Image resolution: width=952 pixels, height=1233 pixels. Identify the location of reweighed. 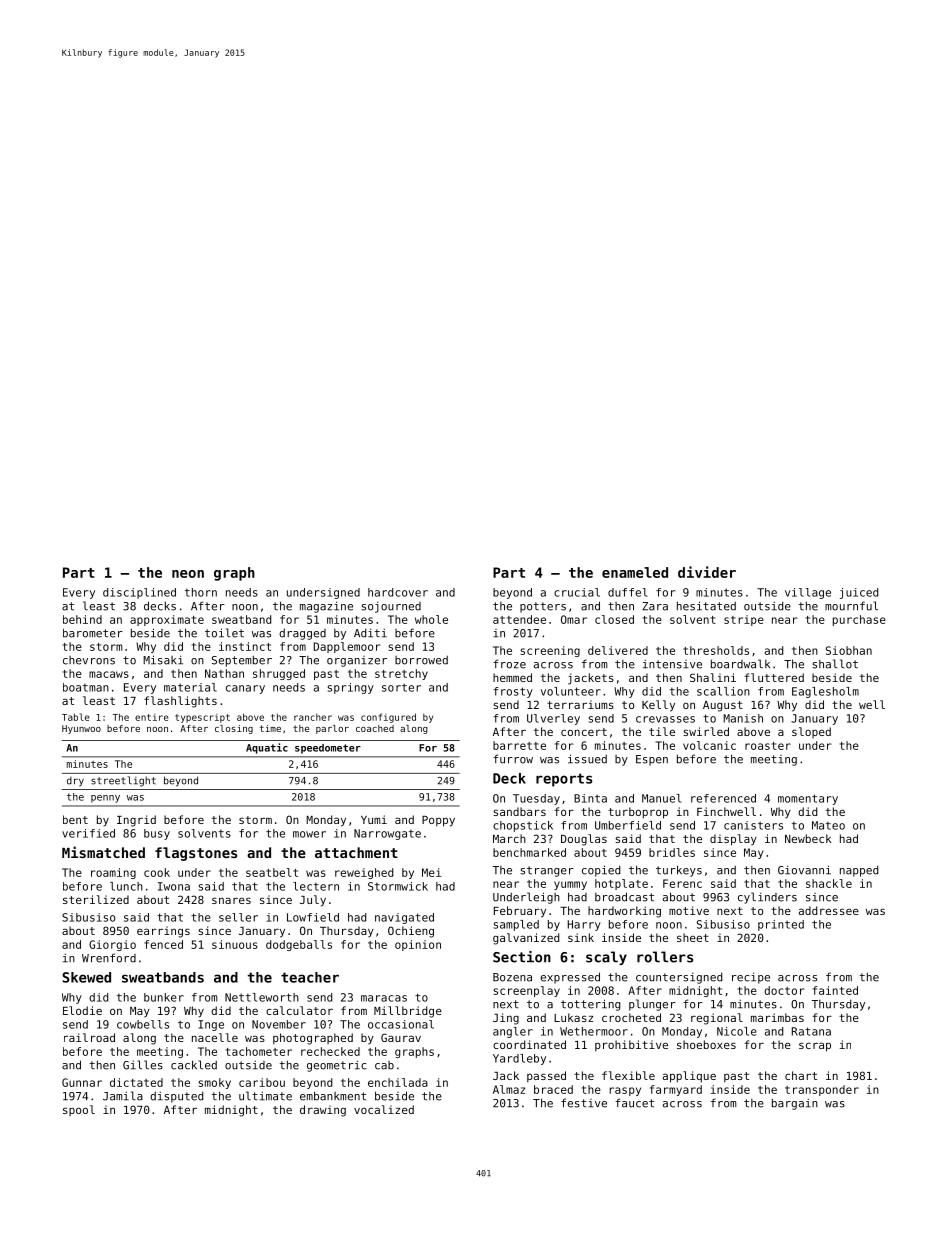
(364, 873).
